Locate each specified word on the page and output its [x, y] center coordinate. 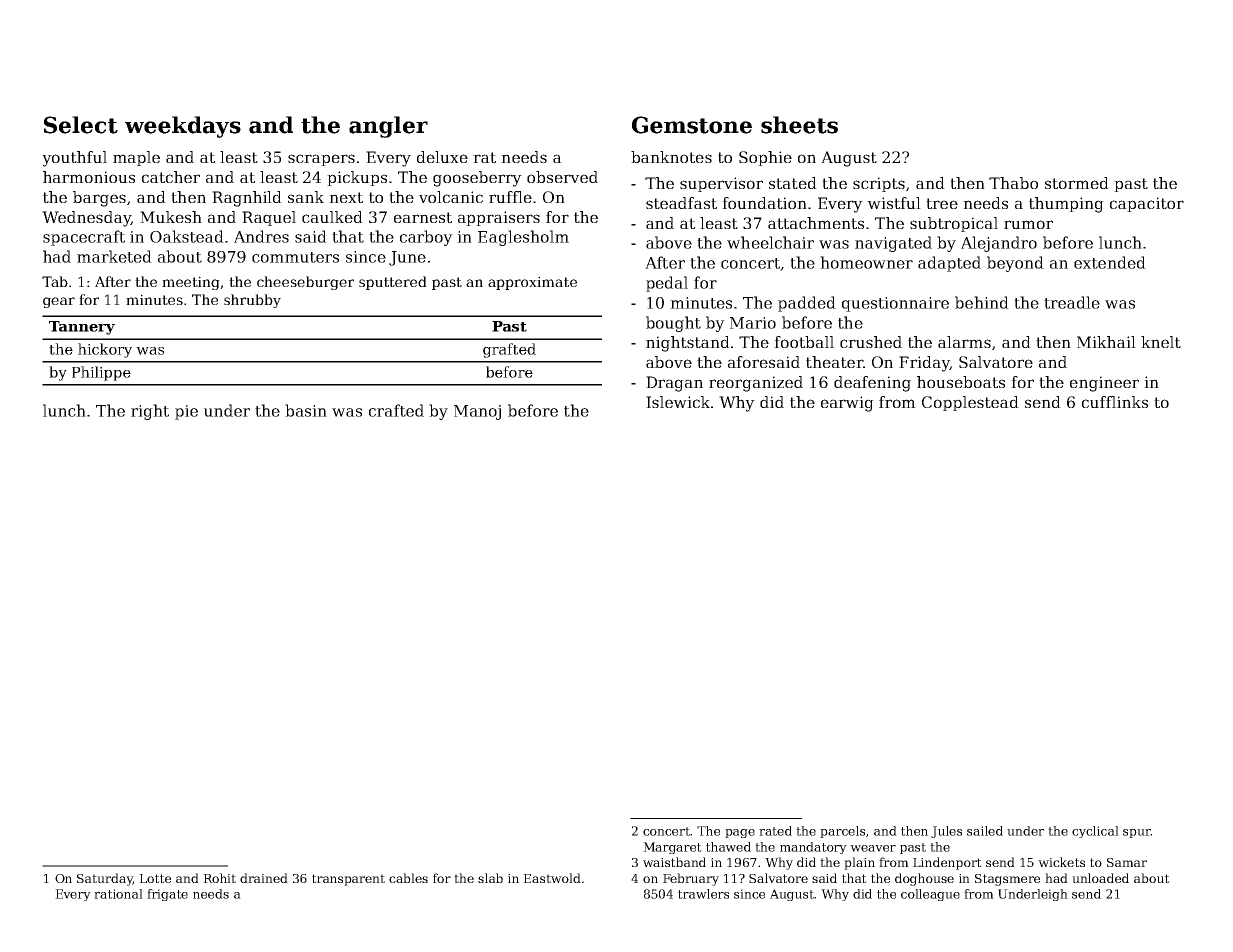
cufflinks [1115, 402]
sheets [799, 125]
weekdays [183, 127]
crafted [396, 410]
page [740, 833]
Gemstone [692, 125]
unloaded [1100, 878]
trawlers [703, 894]
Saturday [105, 879]
